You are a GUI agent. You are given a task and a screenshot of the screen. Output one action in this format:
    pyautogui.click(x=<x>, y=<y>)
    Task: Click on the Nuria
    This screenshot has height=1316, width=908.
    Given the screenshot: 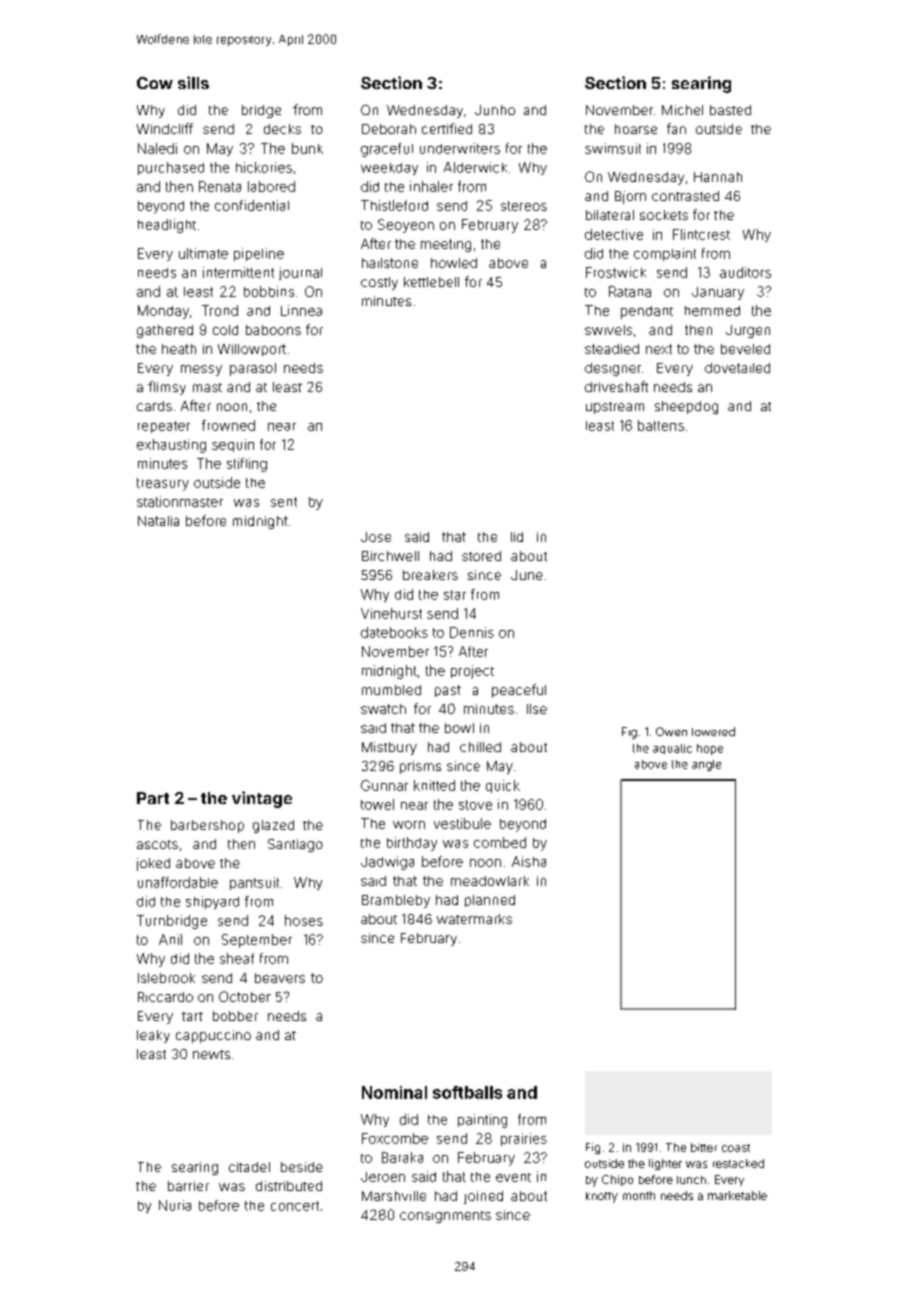 What is the action you would take?
    pyautogui.click(x=175, y=1205)
